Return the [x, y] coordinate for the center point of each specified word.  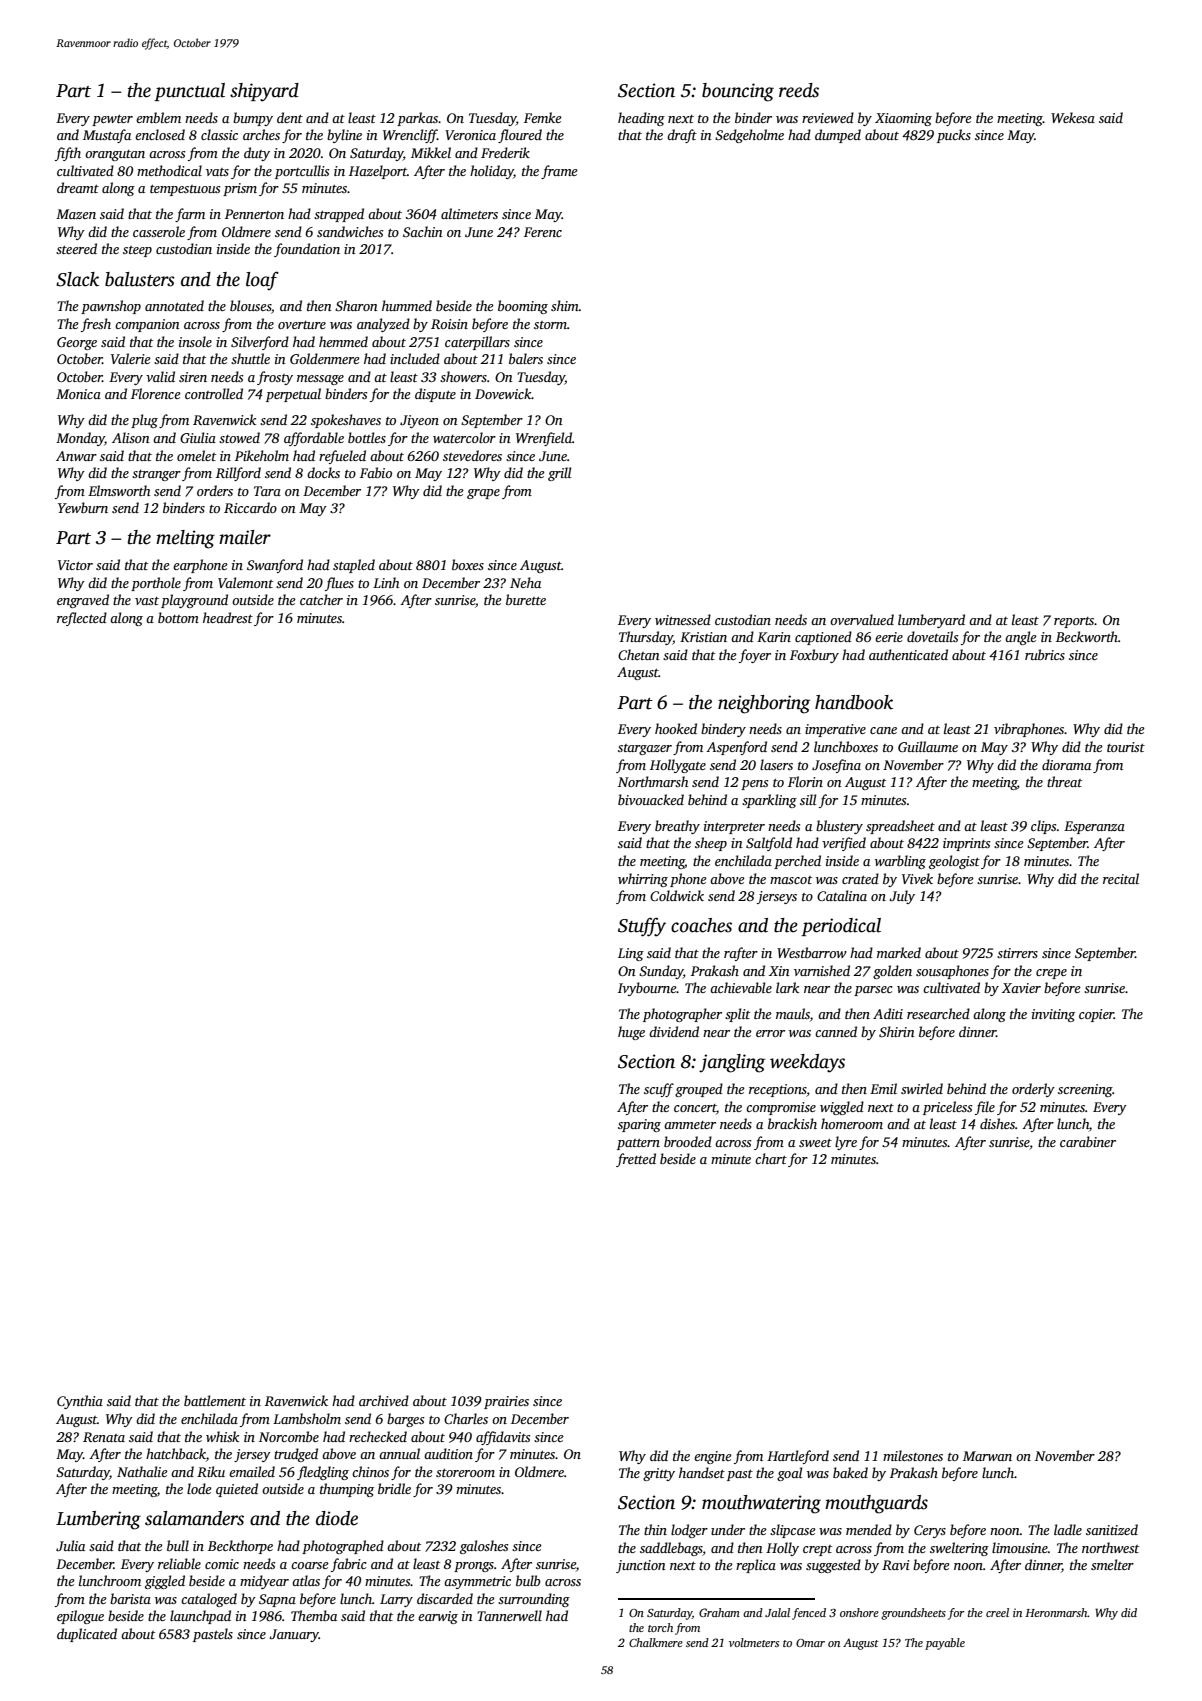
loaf [262, 281]
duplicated [87, 1635]
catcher [321, 599]
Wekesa [1073, 117]
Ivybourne [647, 989]
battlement [215, 1400]
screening [1085, 1090]
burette [526, 599]
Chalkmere [656, 1642]
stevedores [472, 455]
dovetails [932, 636]
